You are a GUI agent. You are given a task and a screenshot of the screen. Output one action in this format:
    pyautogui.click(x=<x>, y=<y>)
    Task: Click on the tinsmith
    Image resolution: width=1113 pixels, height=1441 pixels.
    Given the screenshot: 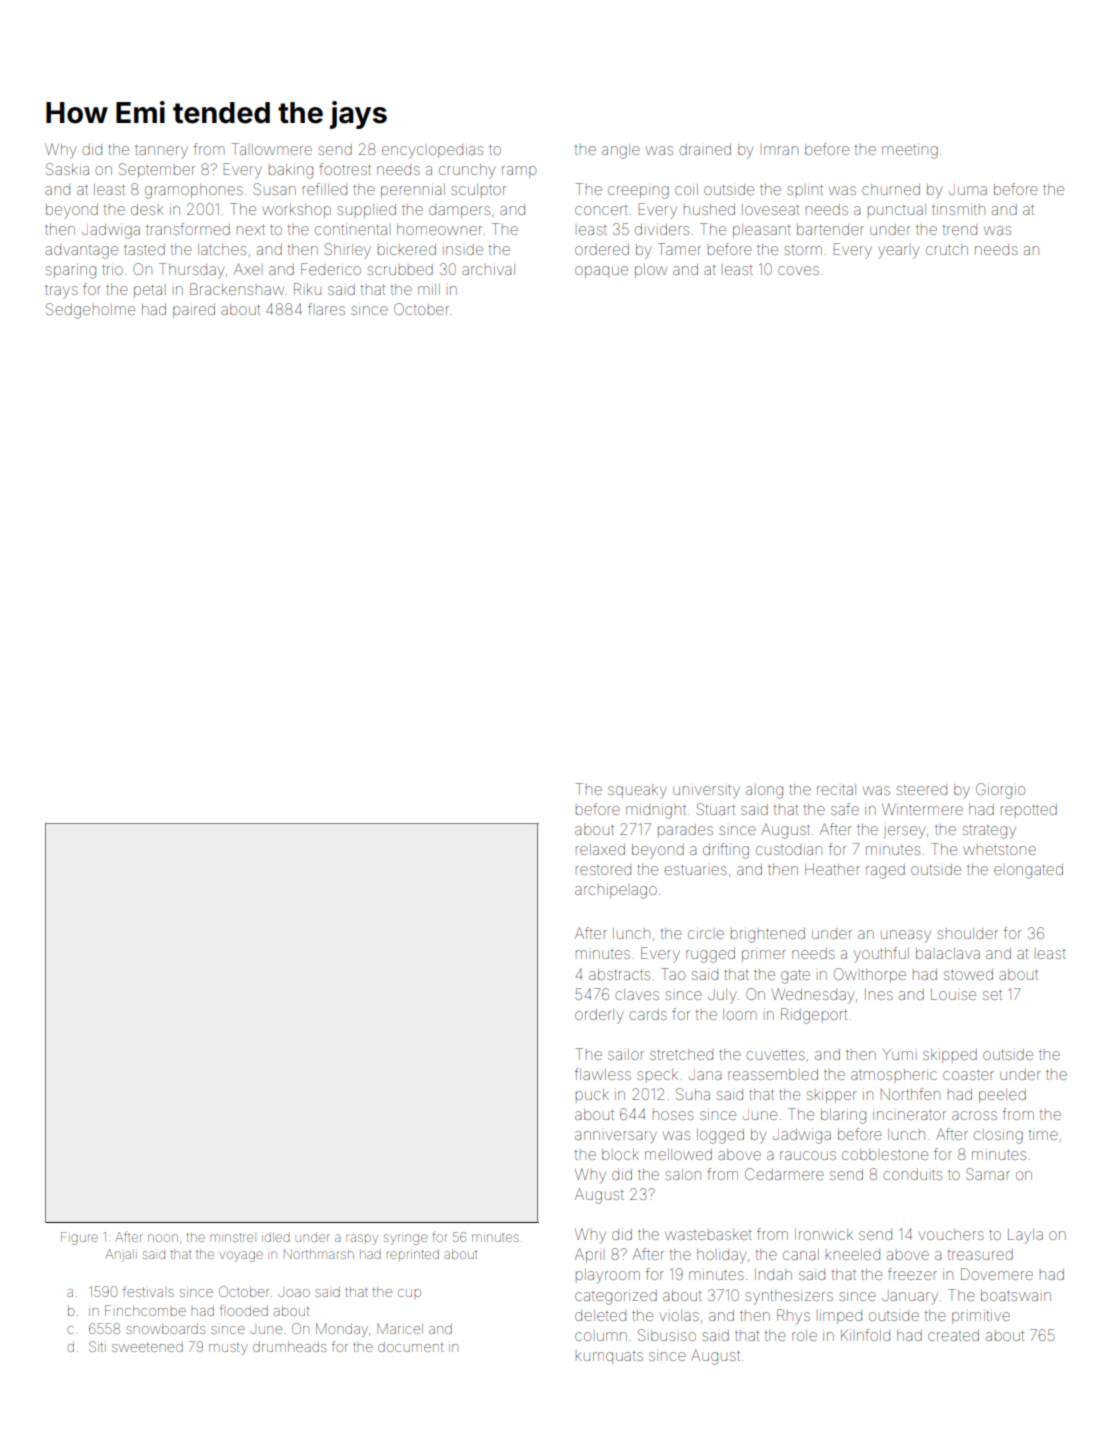 What is the action you would take?
    pyautogui.click(x=958, y=210)
